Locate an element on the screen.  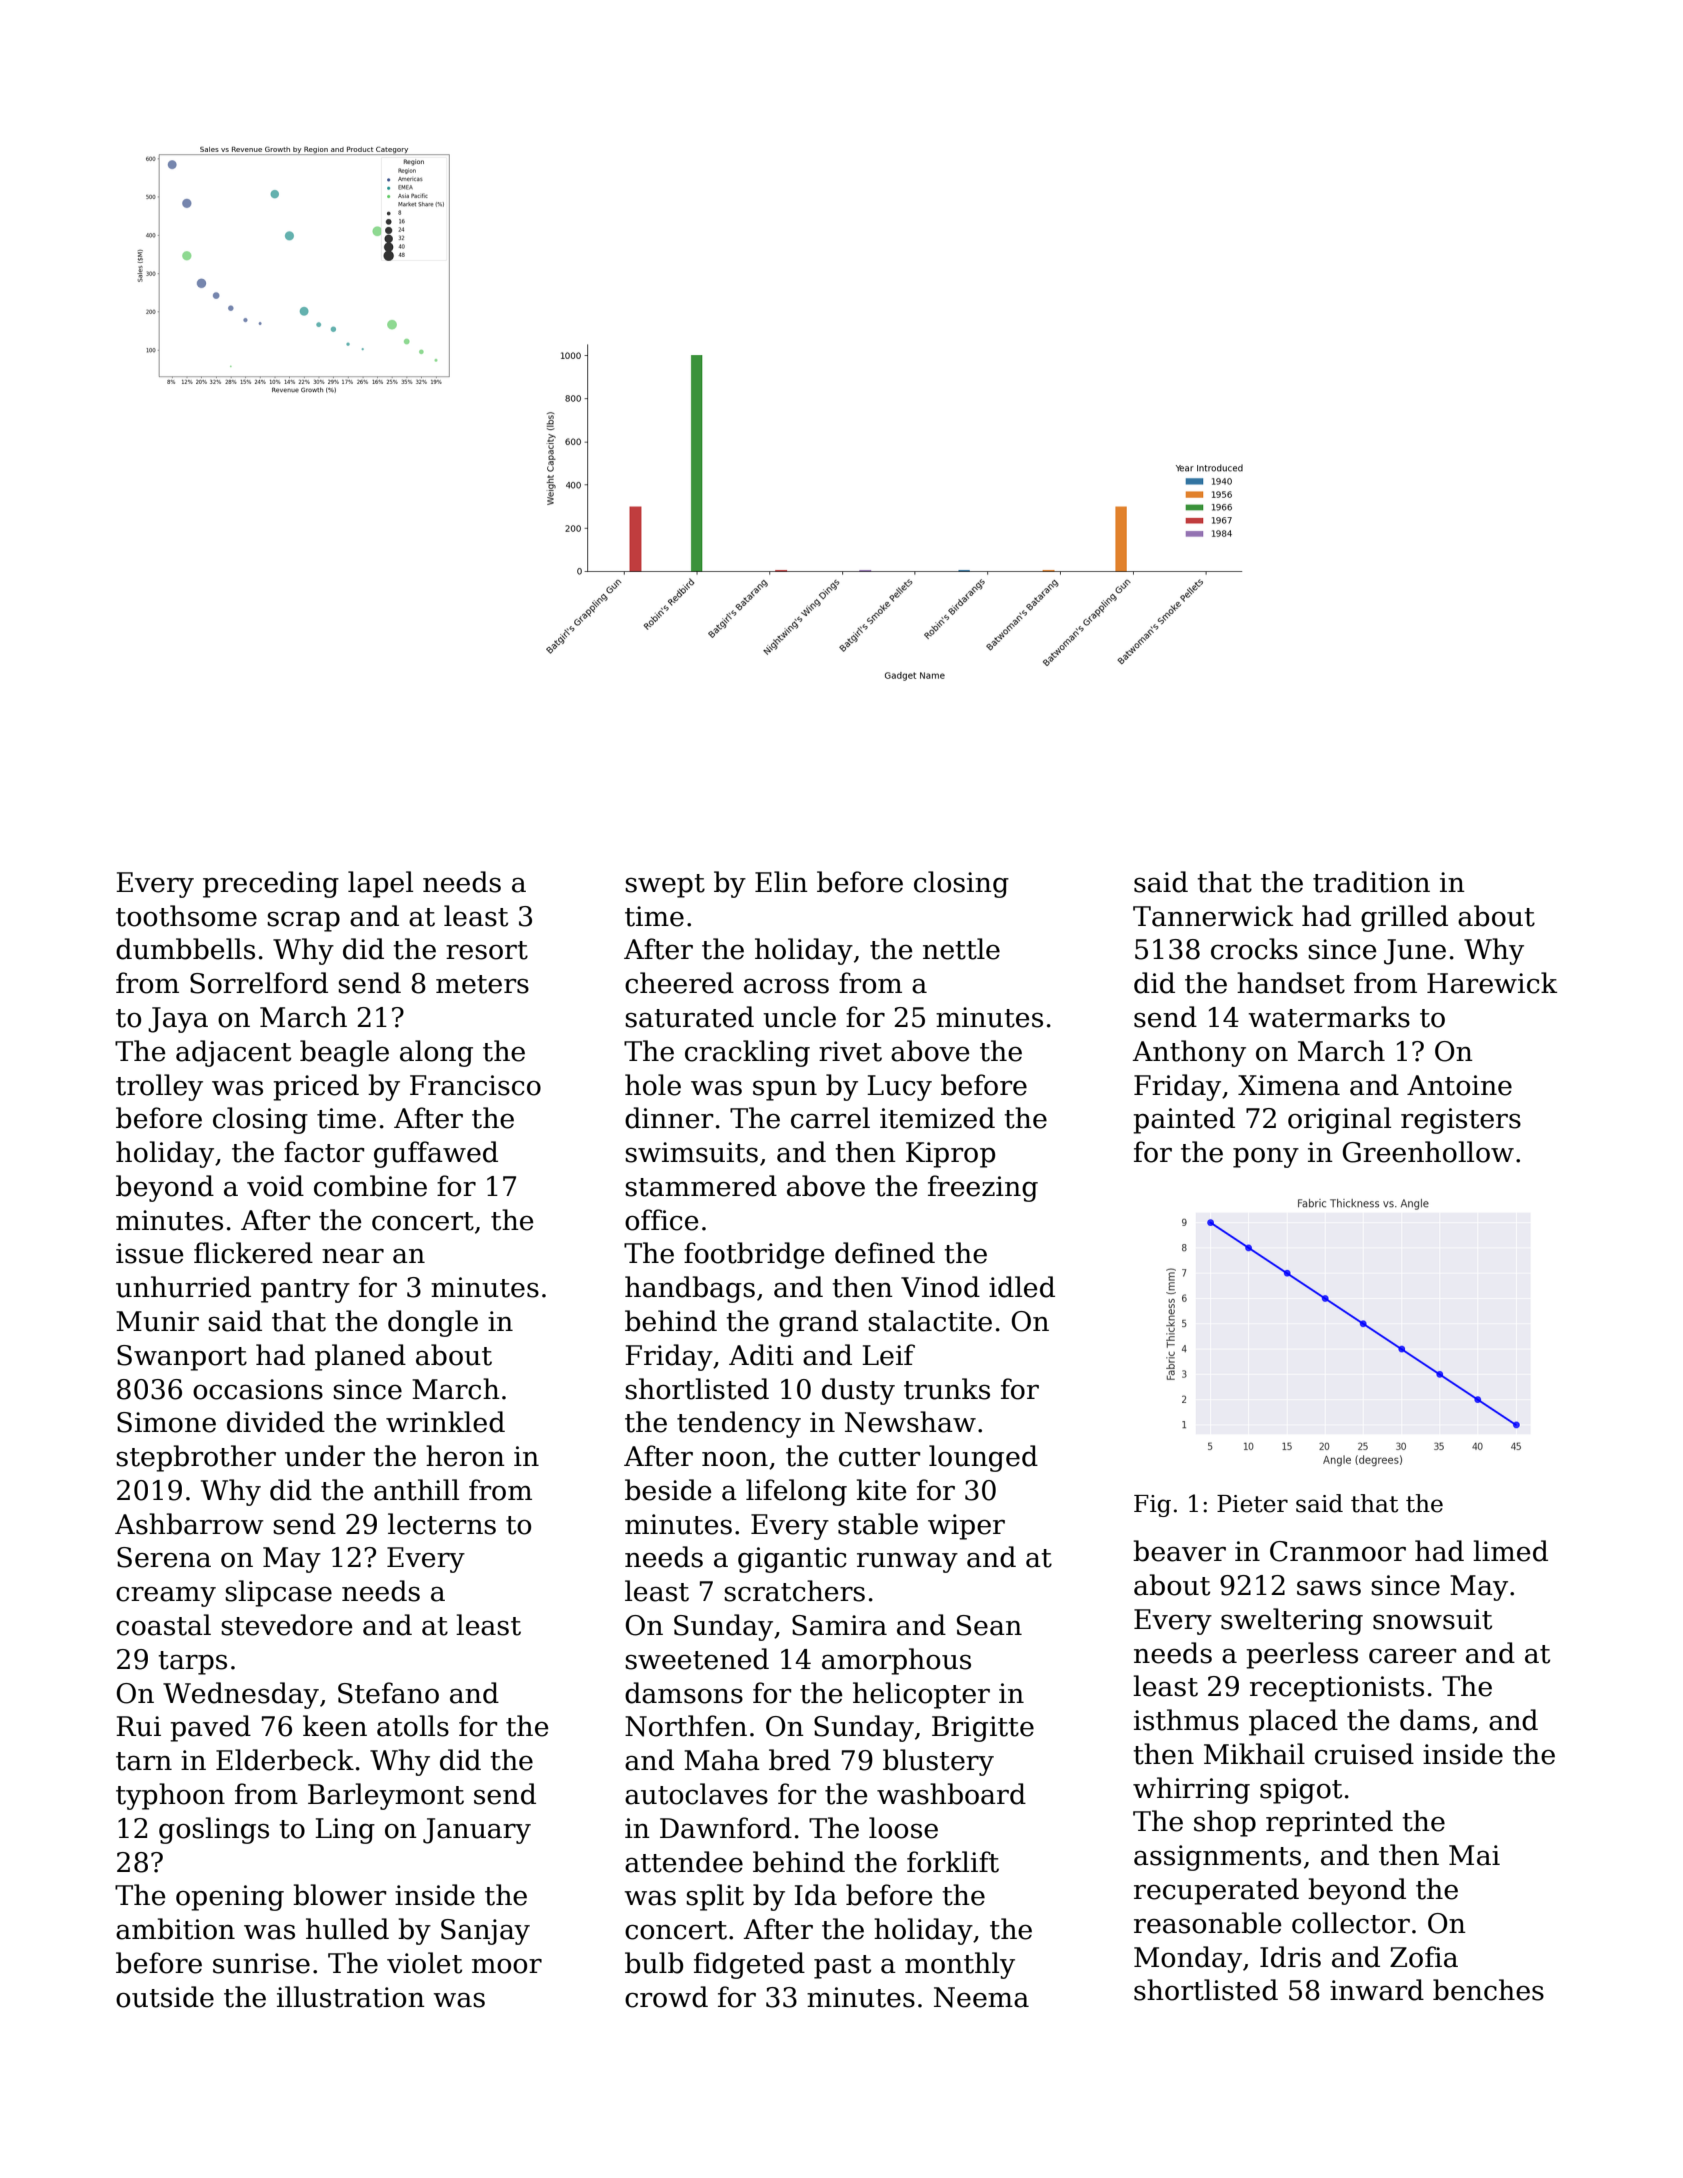
Neema is located at coordinates (981, 1997).
